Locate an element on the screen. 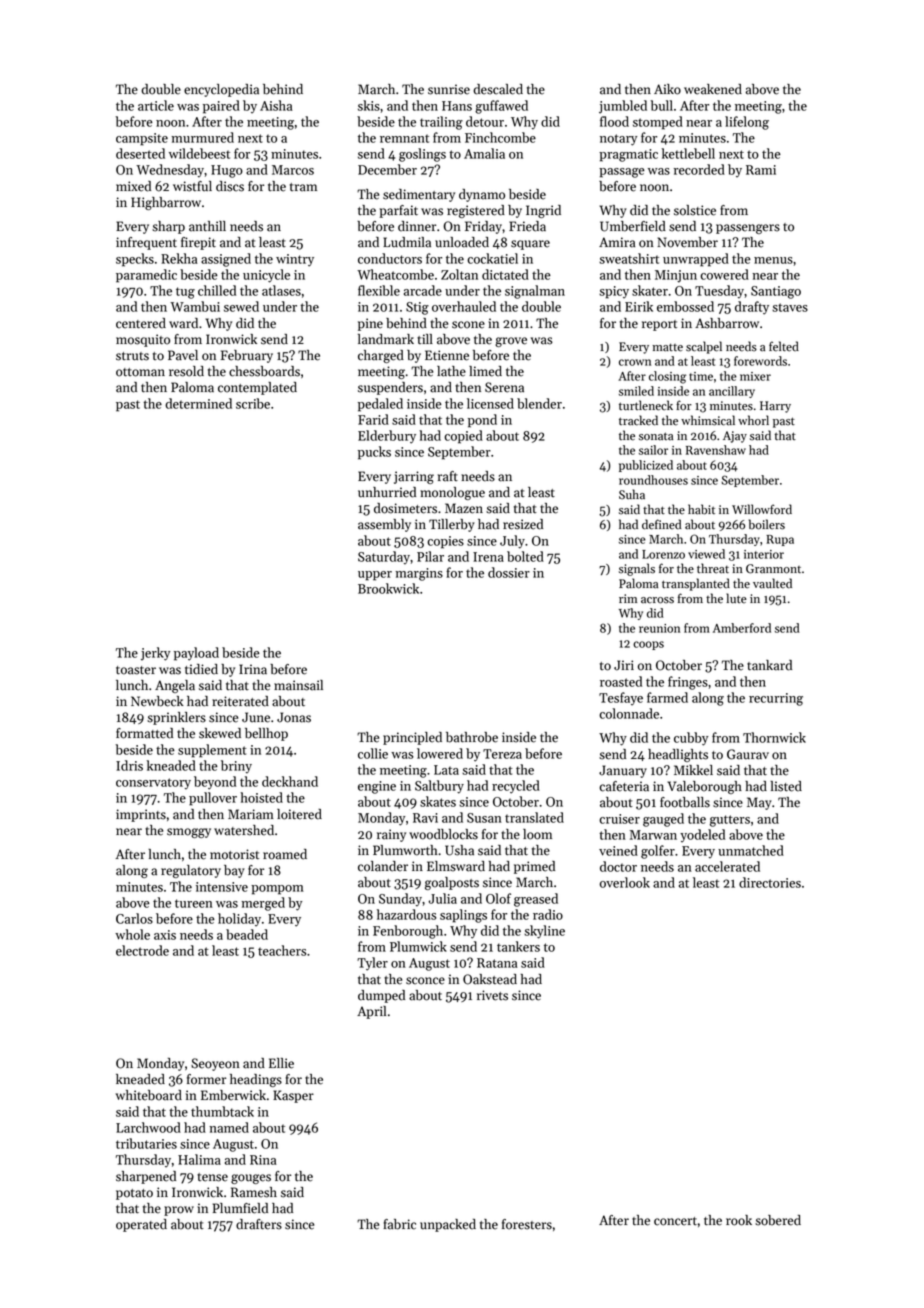  electrode is located at coordinates (142, 950).
